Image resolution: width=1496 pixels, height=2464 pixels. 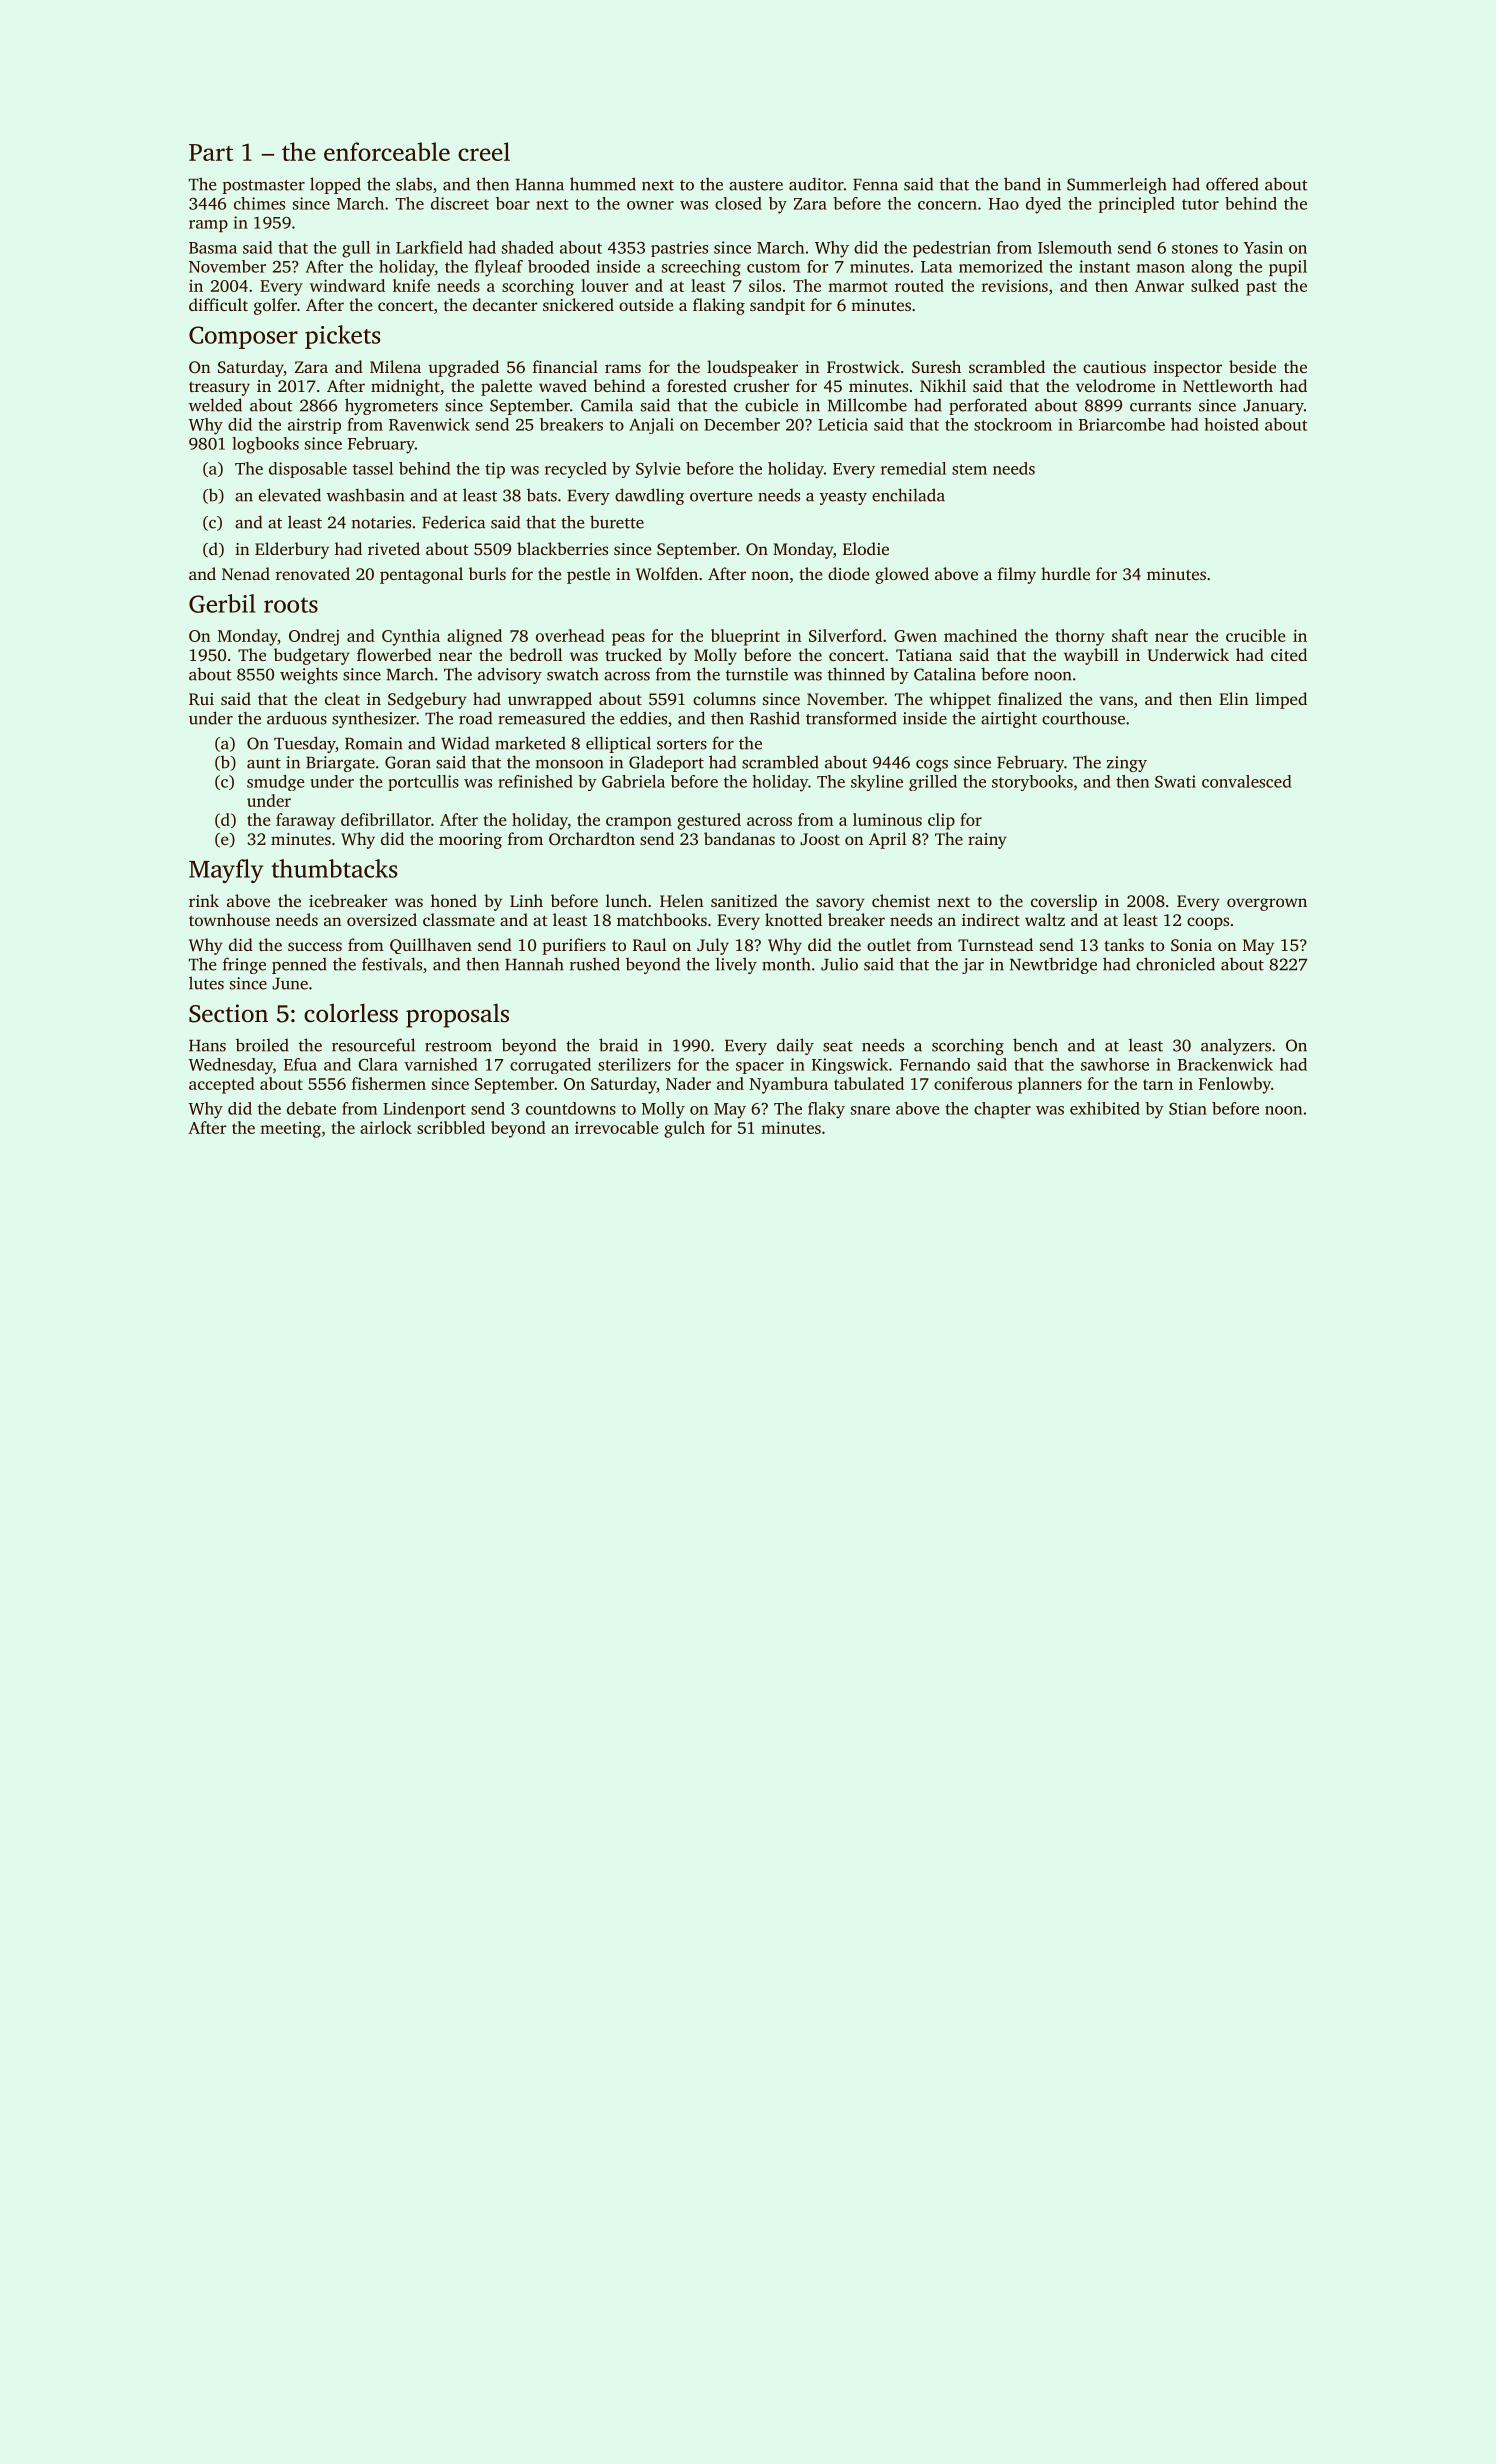 I want to click on hurdle, so click(x=1065, y=573).
